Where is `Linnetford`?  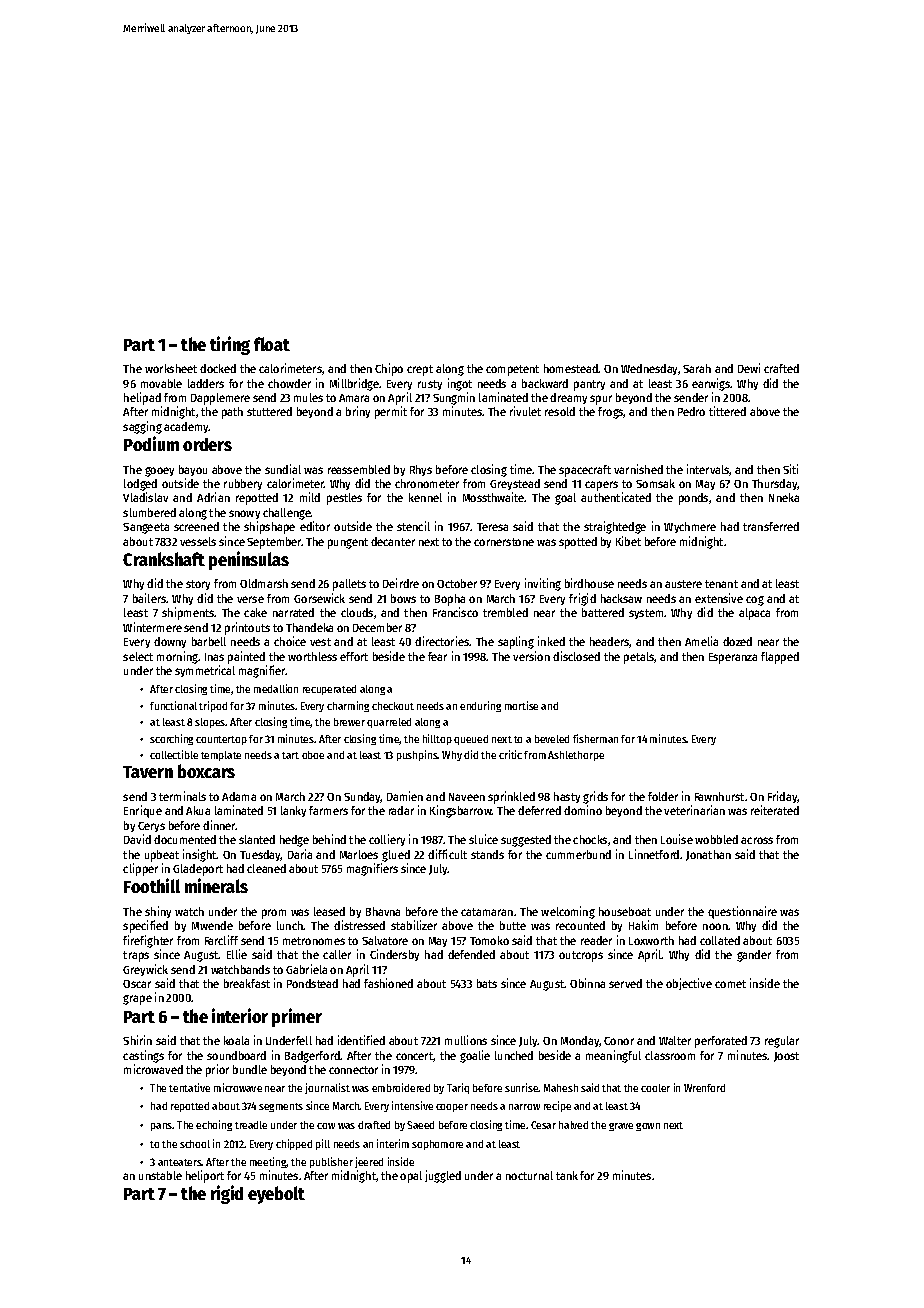
Linnetford is located at coordinates (654, 854).
